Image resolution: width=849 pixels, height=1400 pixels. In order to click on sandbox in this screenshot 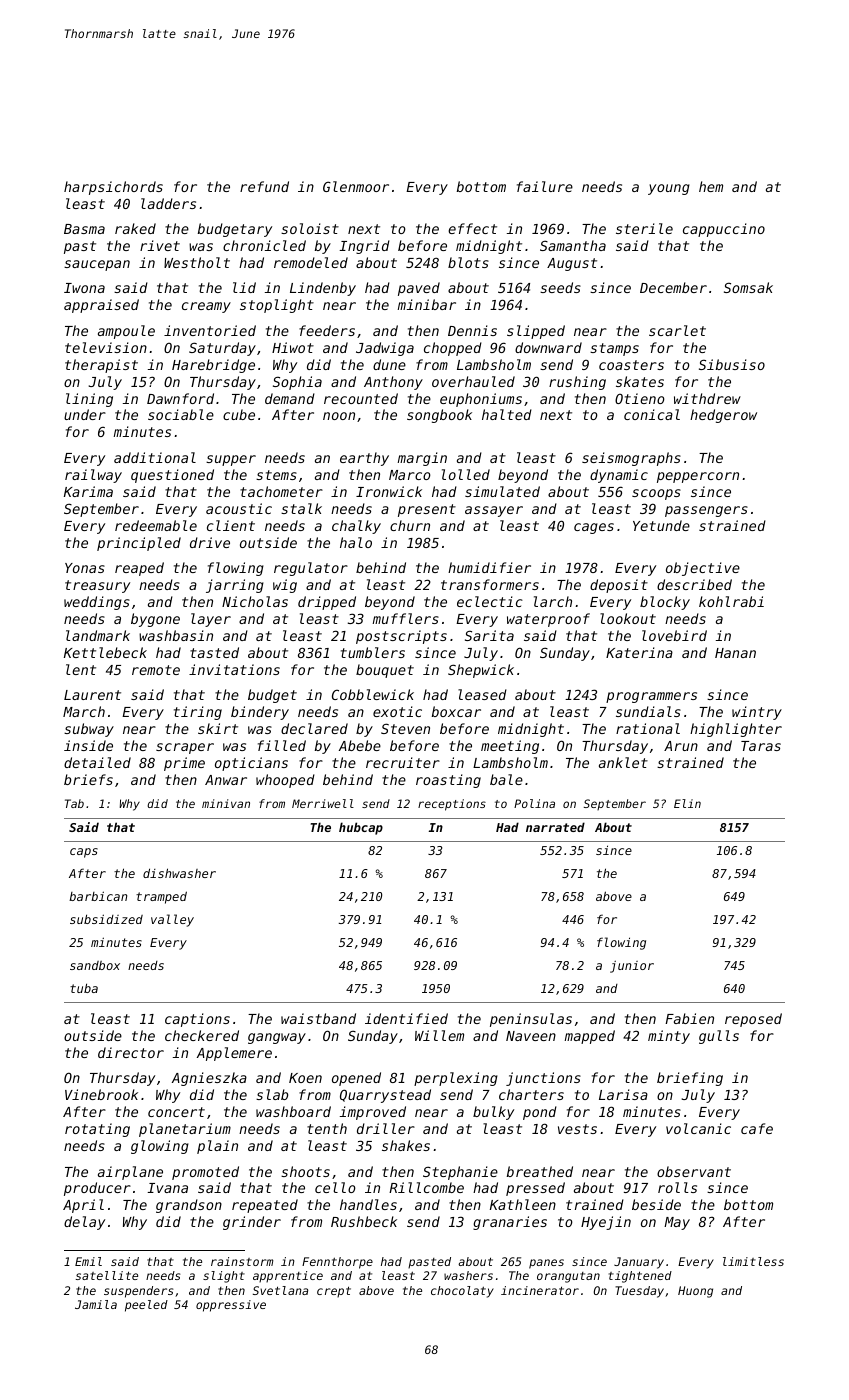, I will do `click(95, 965)`.
